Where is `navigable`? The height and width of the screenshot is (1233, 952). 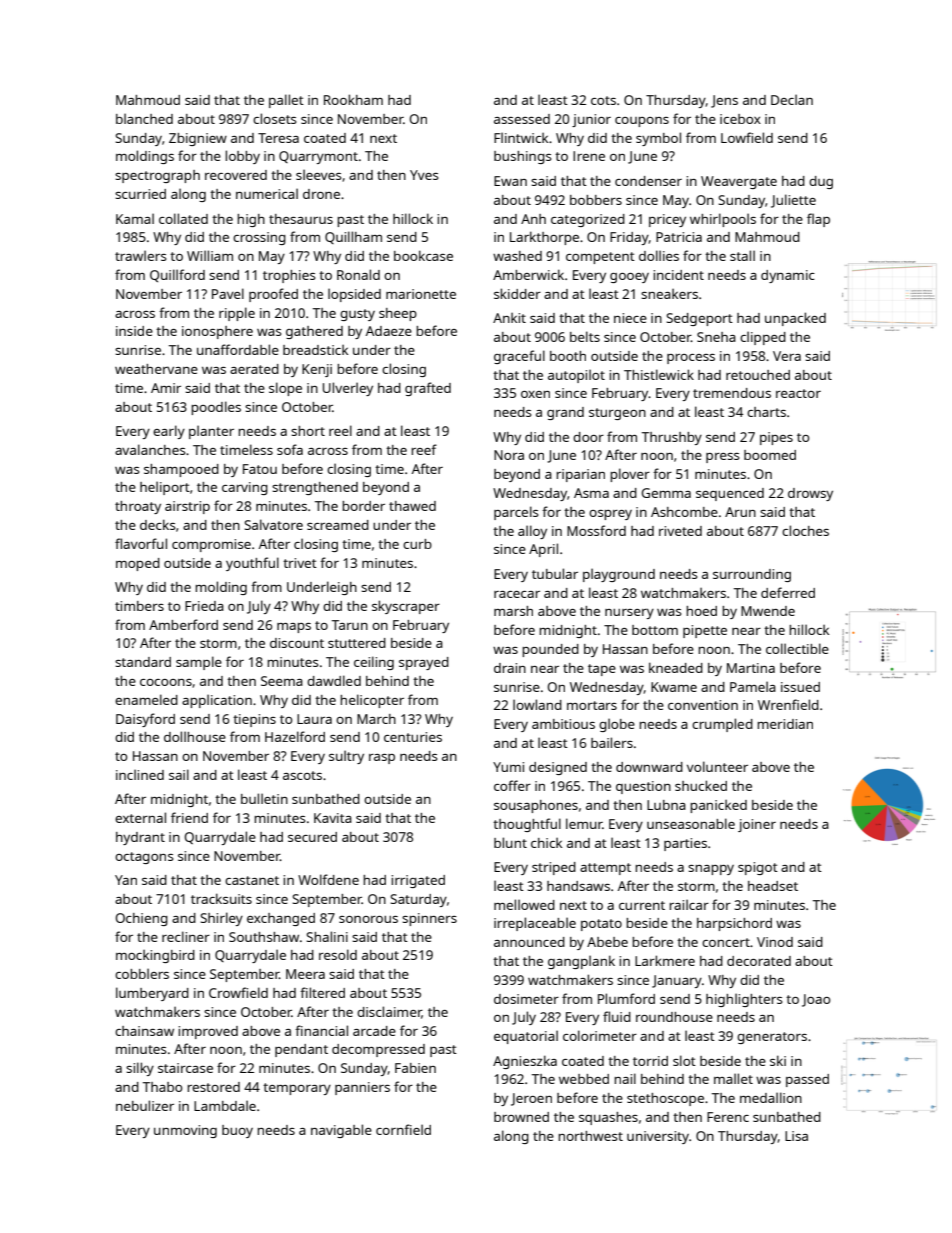
navigable is located at coordinates (341, 1131).
